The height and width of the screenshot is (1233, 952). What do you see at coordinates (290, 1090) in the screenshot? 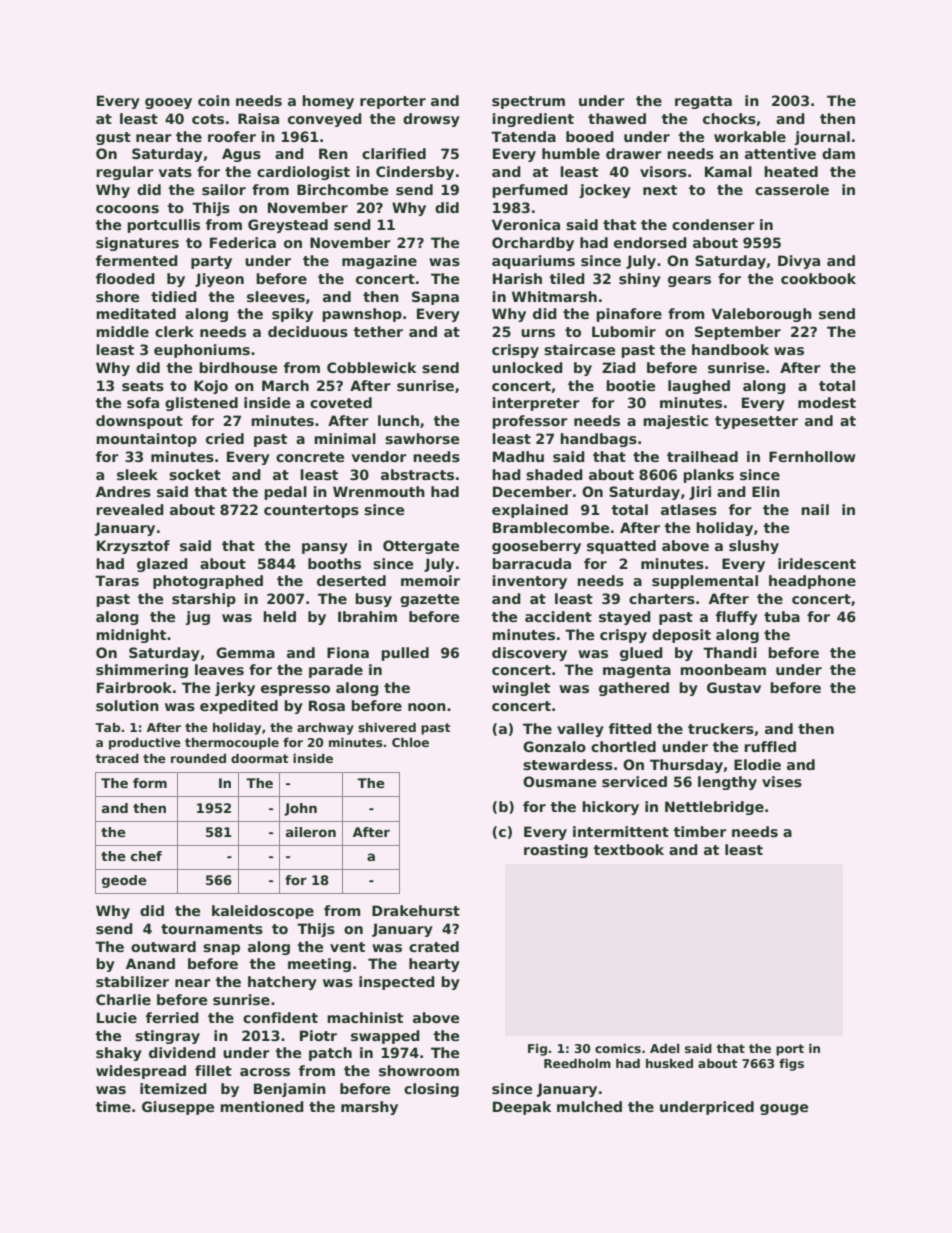
I see `Benjamin` at bounding box center [290, 1090].
